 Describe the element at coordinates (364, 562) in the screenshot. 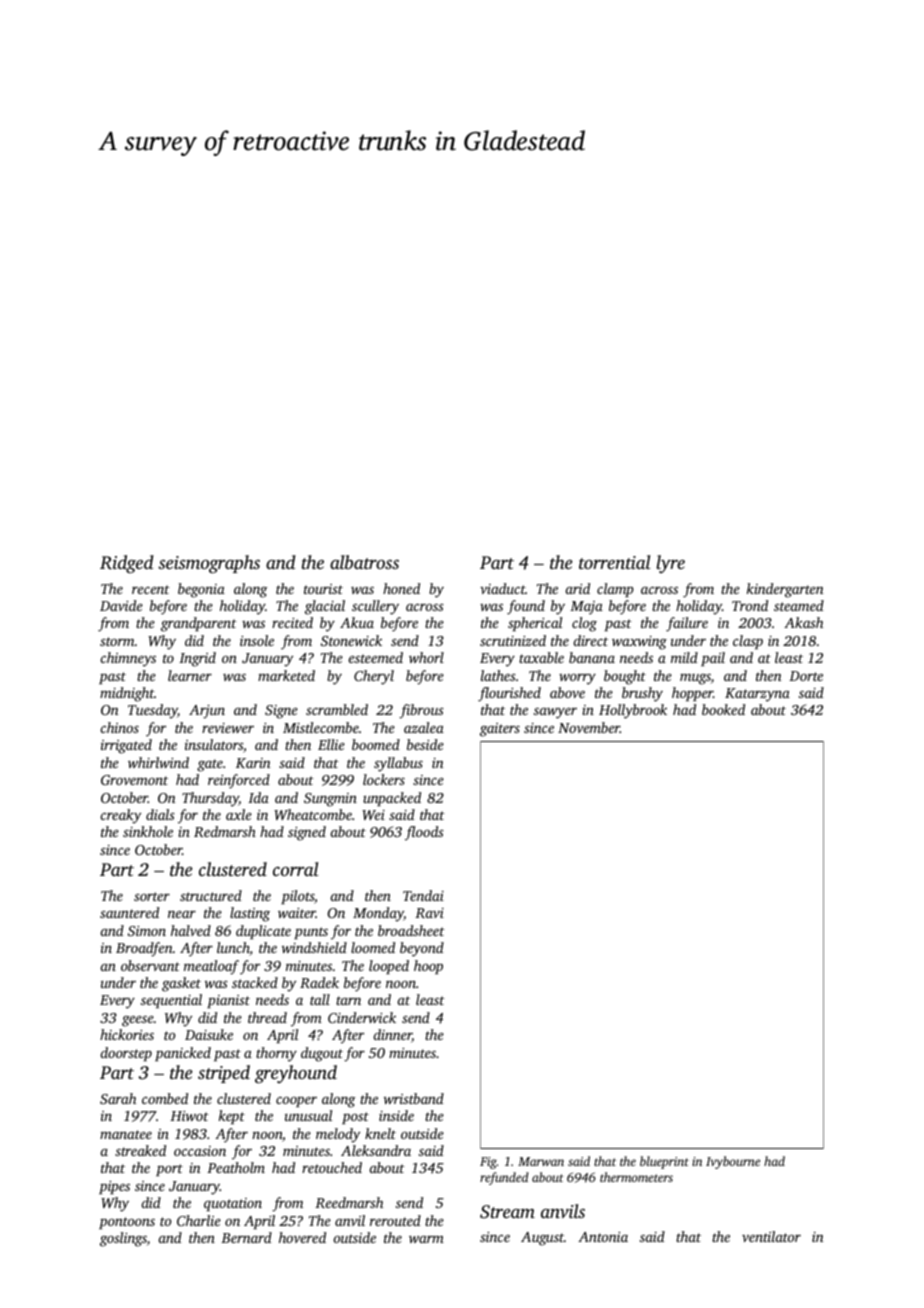

I see `albatross` at that location.
